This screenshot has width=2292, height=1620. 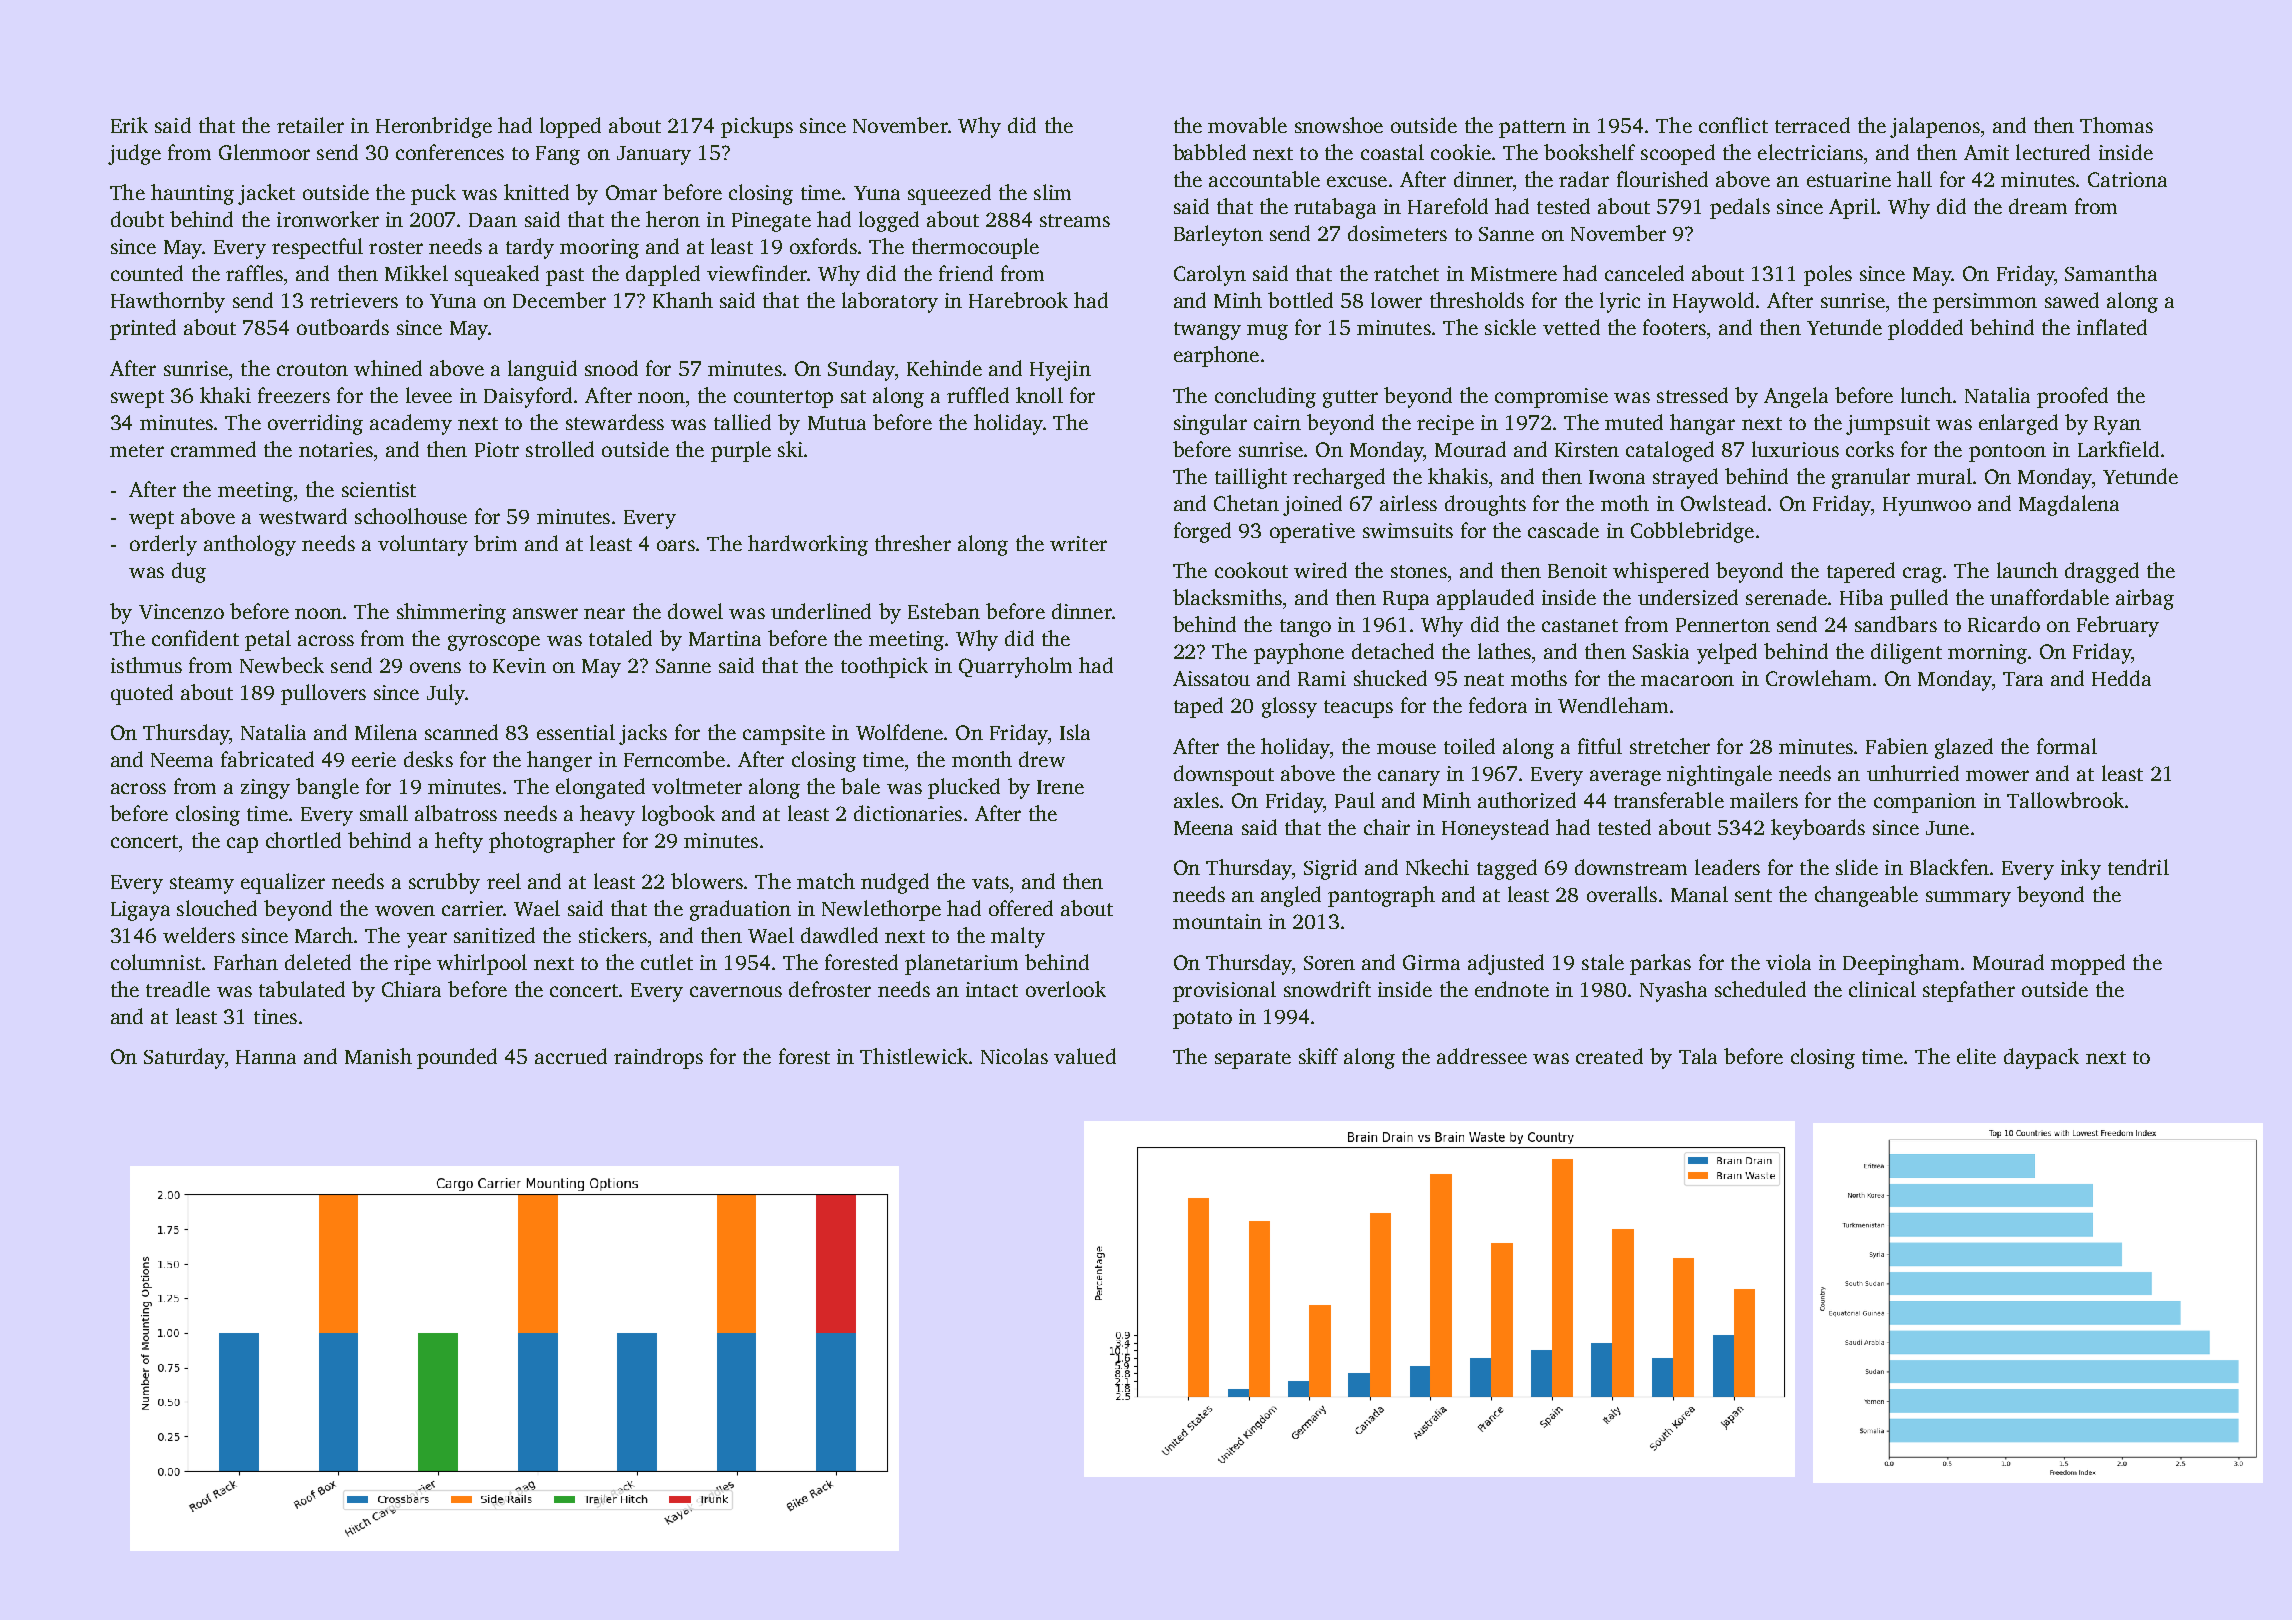 I want to click on retailer, so click(x=310, y=125).
